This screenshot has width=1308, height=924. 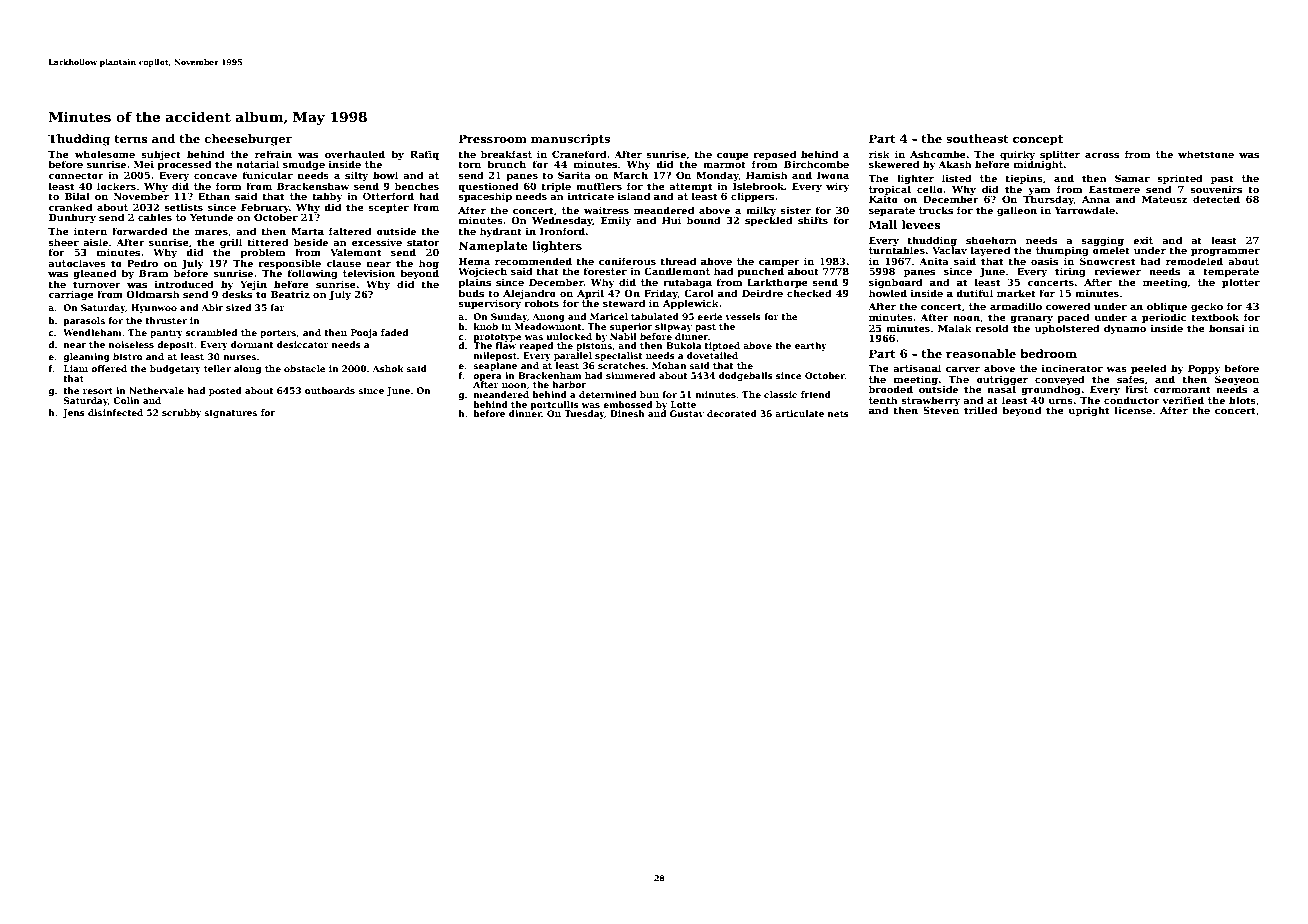 I want to click on tiring, so click(x=1070, y=272).
